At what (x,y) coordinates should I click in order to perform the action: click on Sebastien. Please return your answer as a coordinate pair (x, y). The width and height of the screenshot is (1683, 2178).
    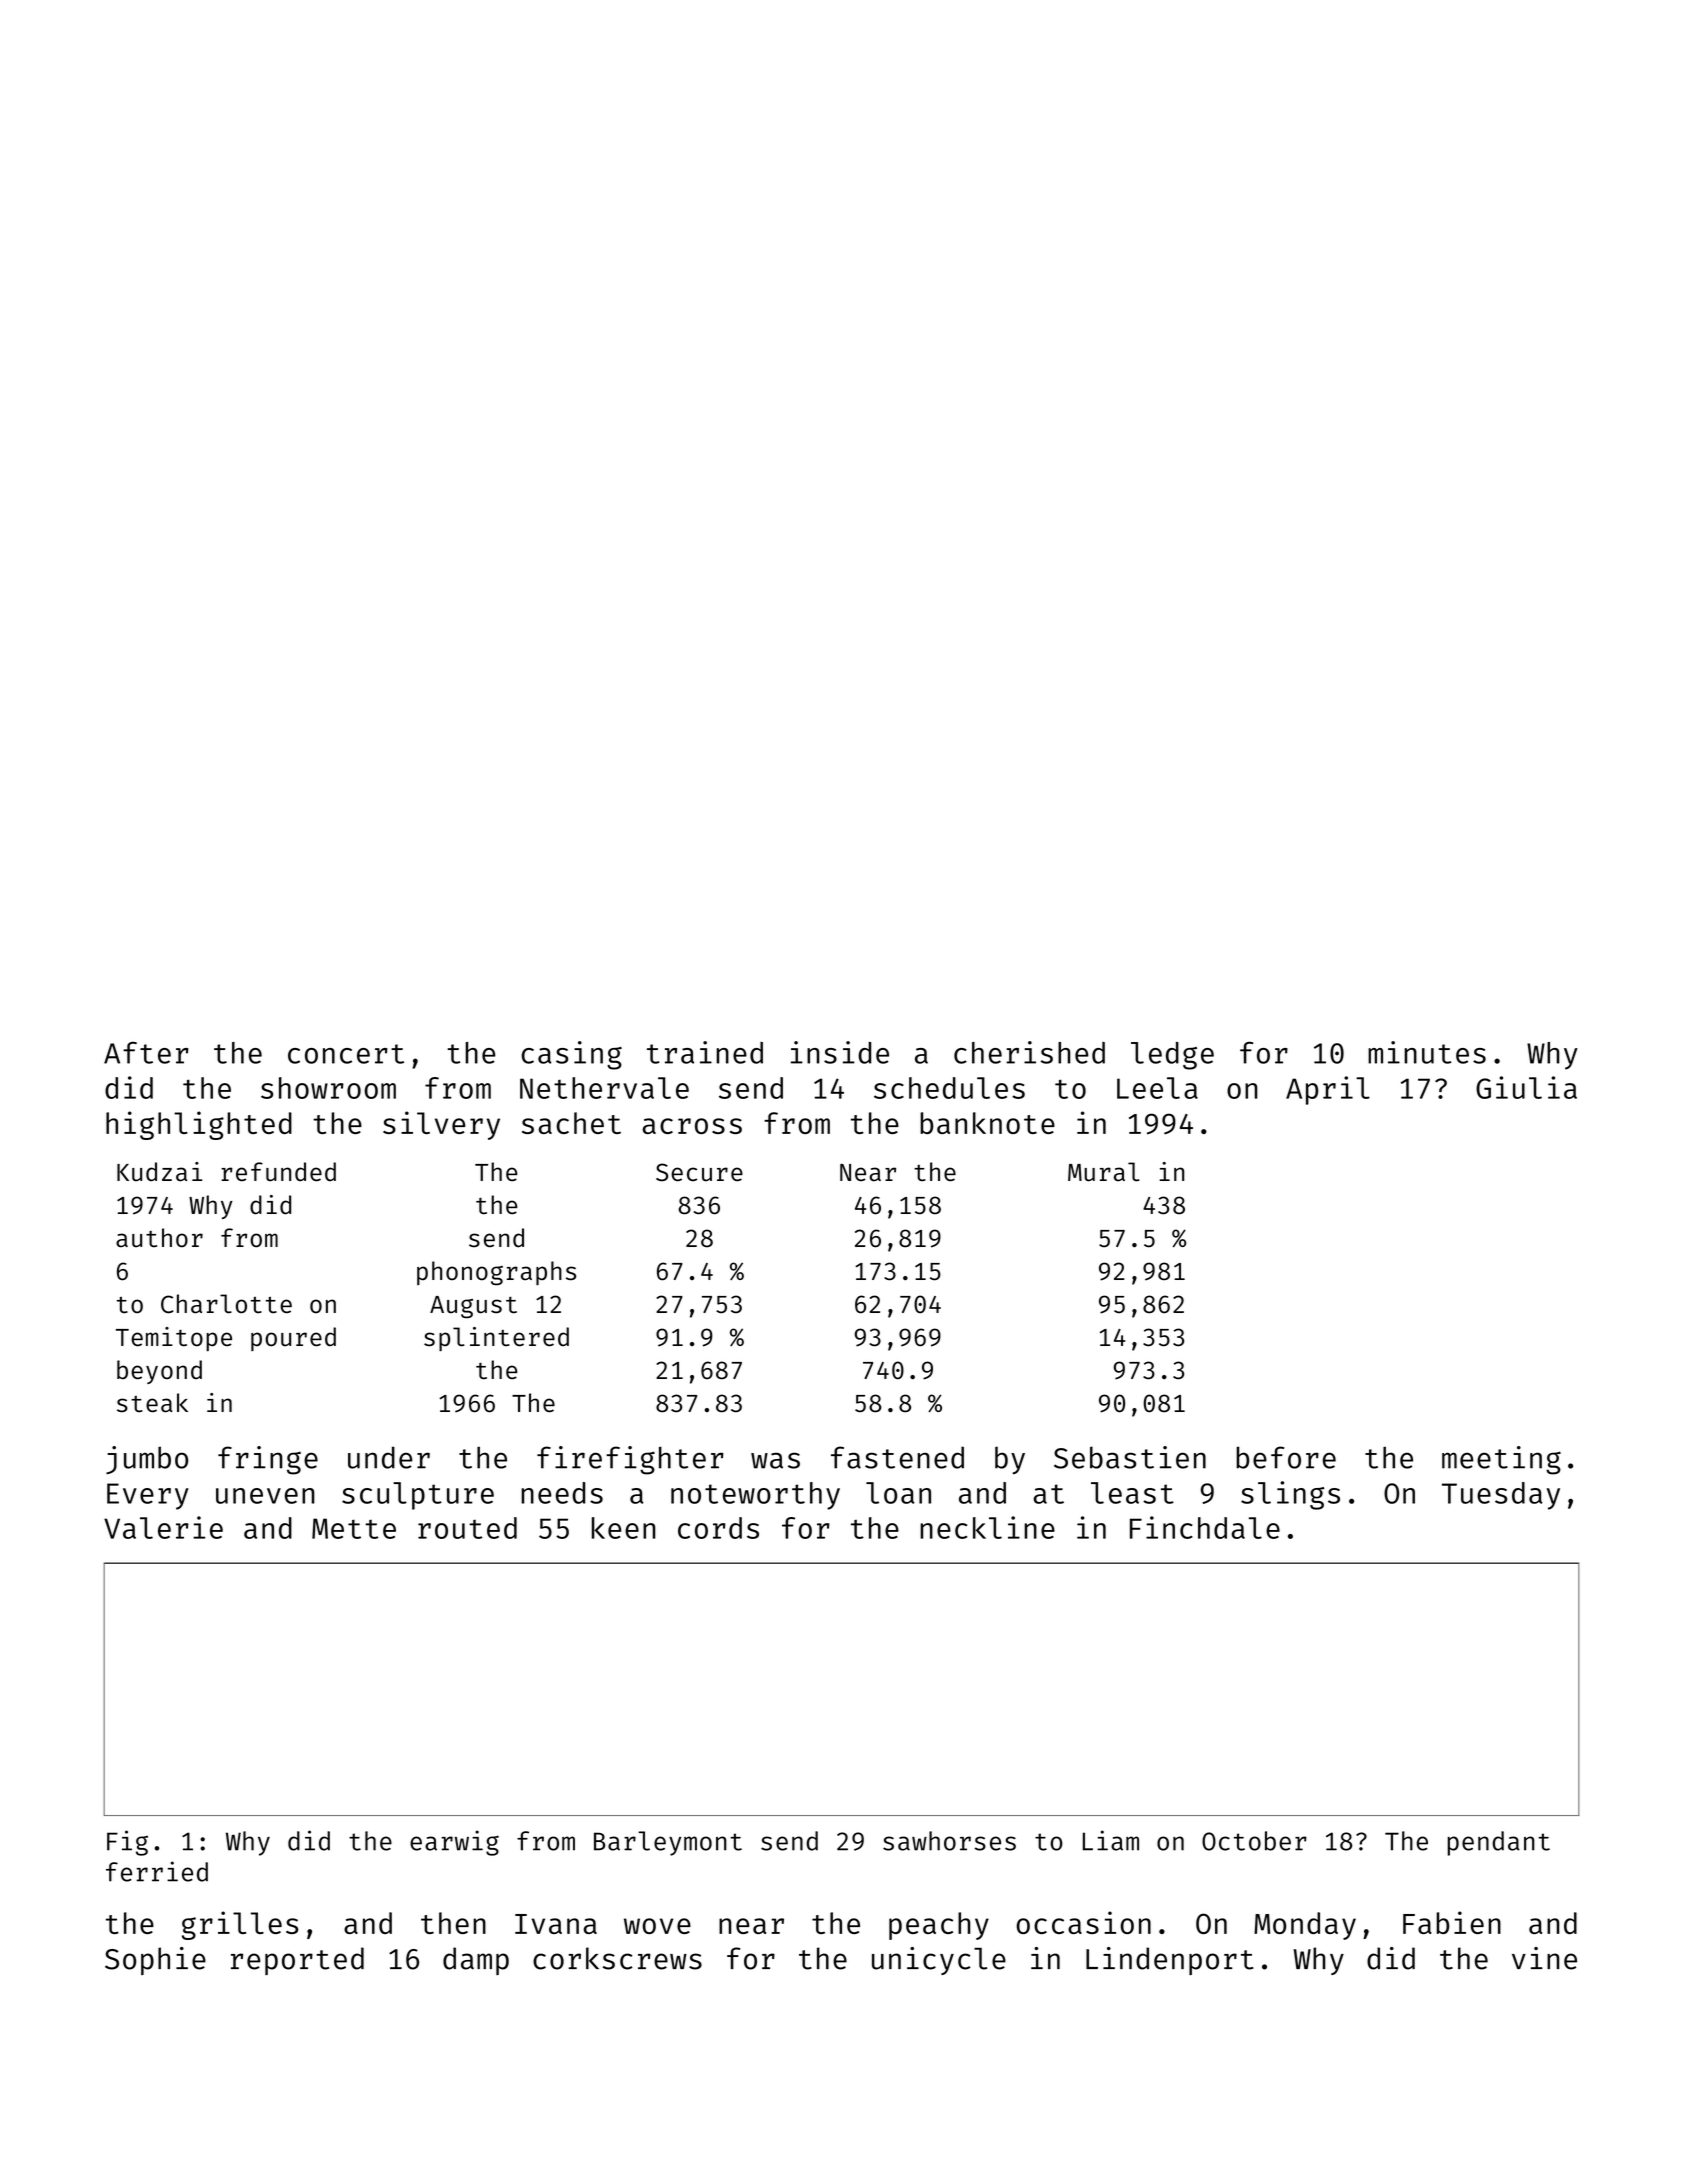
    Looking at the image, I should click on (1130, 1457).
